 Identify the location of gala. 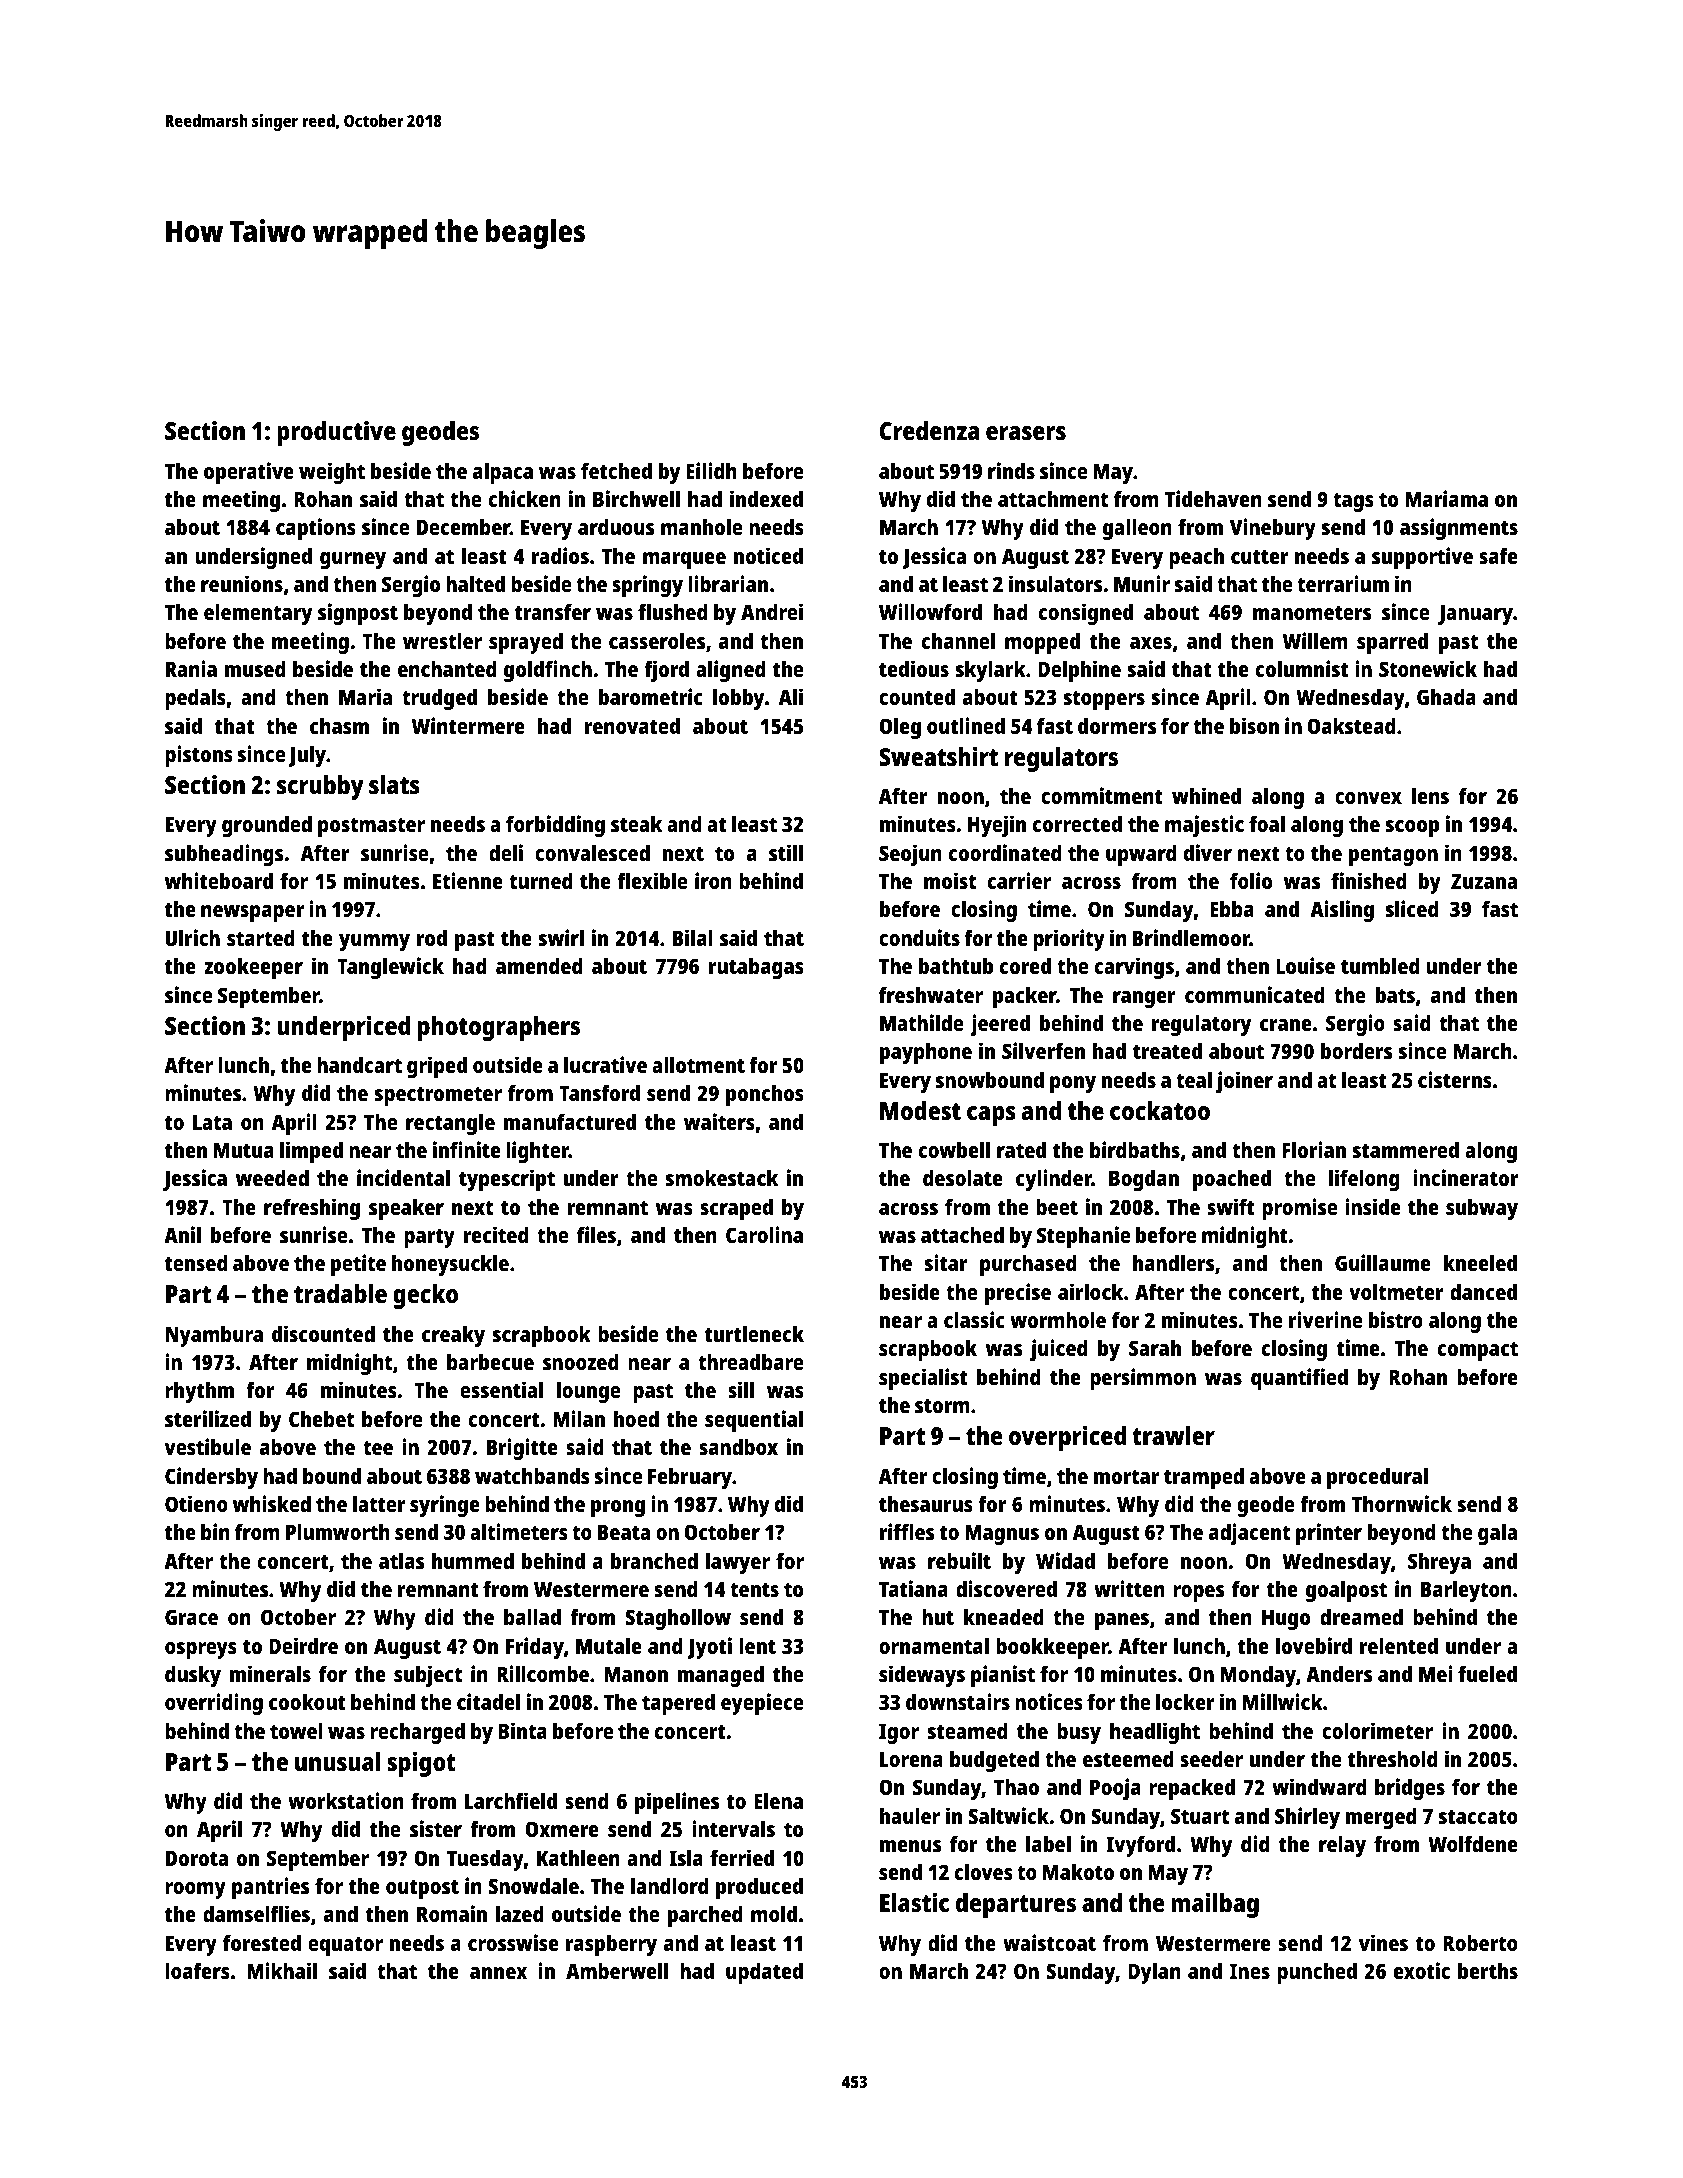
(1497, 1534).
